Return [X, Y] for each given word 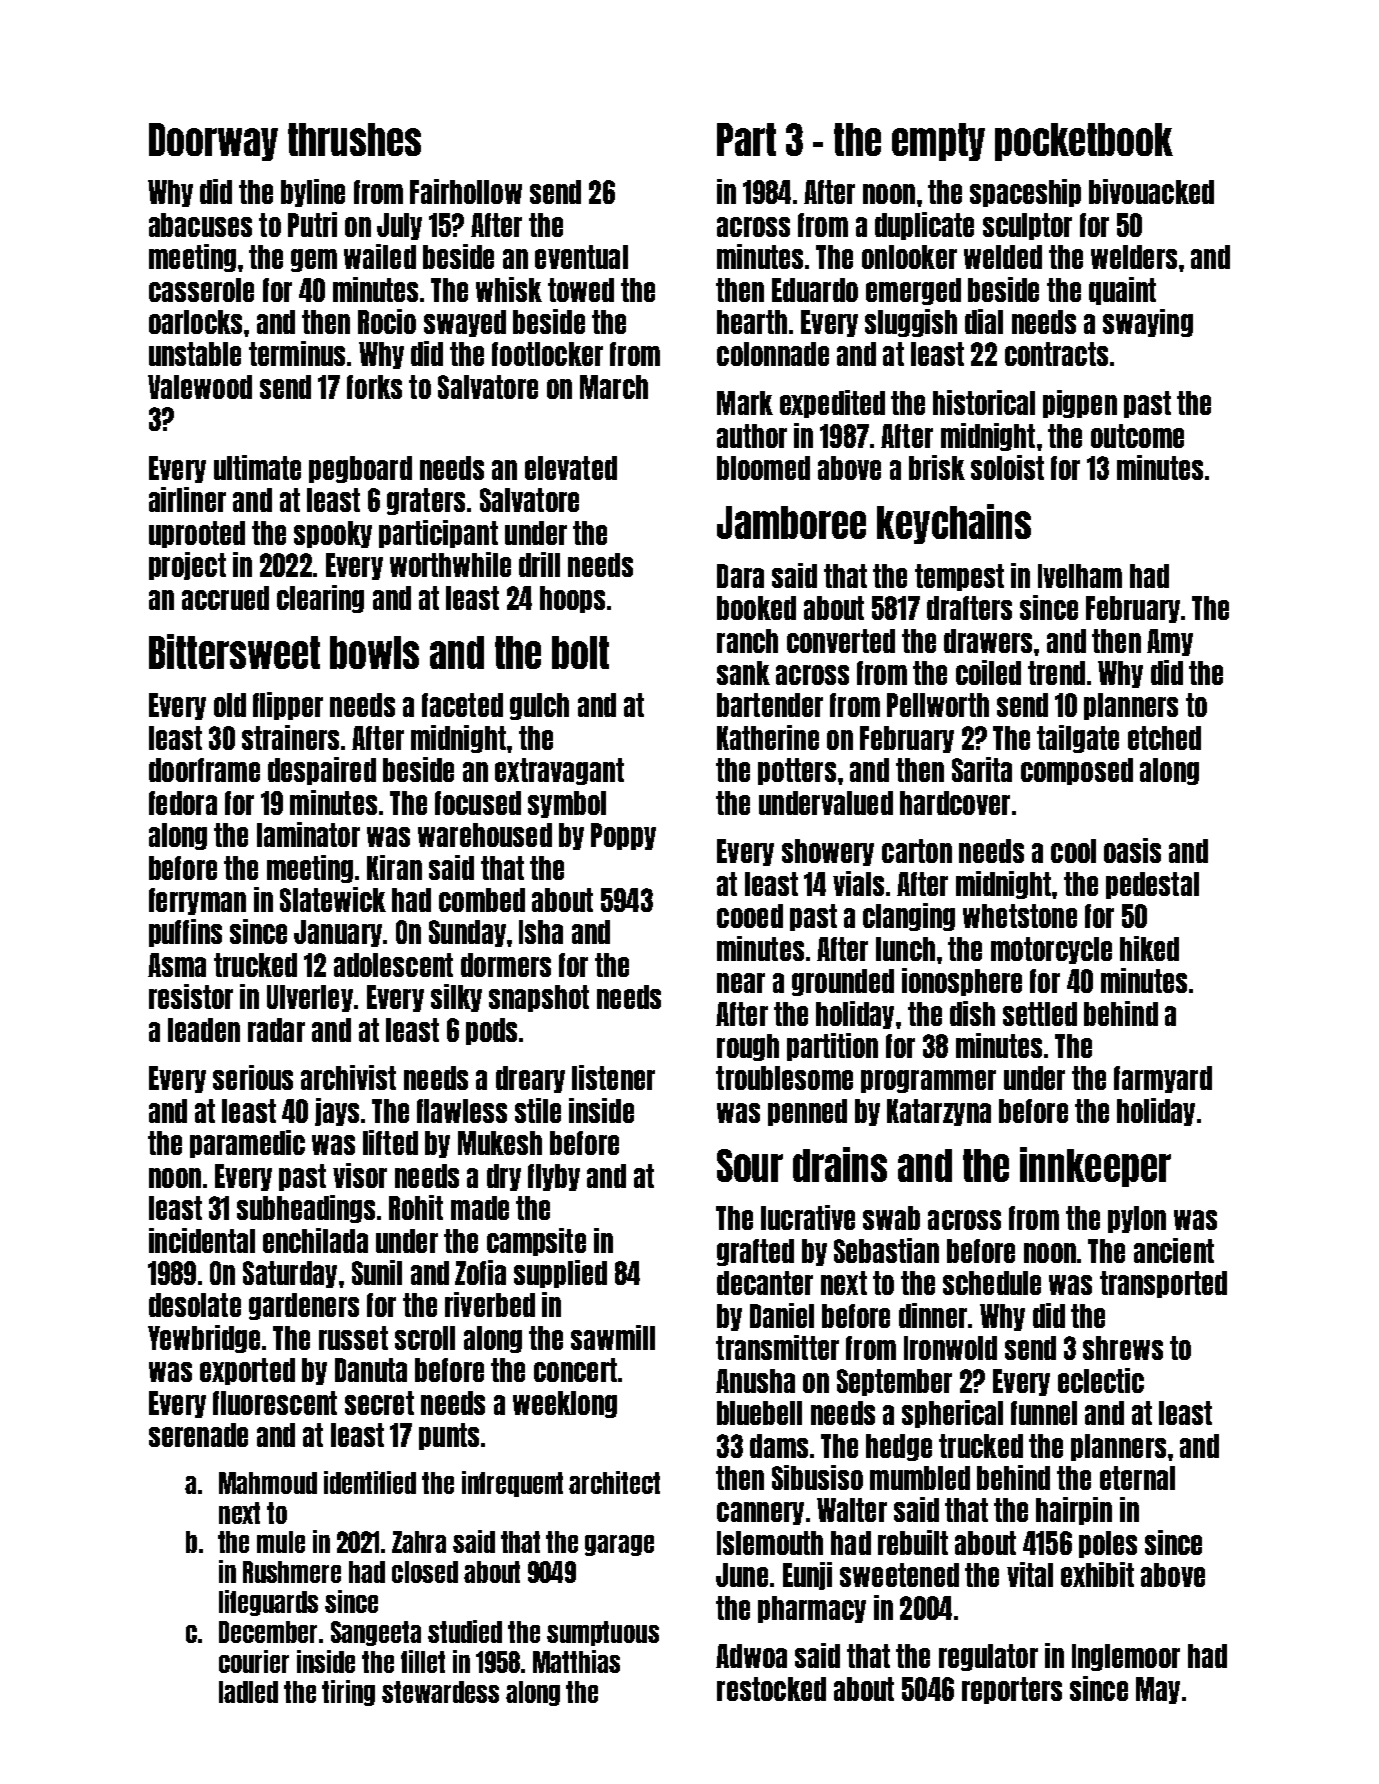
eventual [581, 257]
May [1158, 1690]
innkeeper [1095, 1167]
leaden [204, 1030]
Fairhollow [466, 191]
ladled [248, 1692]
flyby [554, 1177]
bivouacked [1151, 191]
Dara [740, 576]
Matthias [576, 1661]
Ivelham [1080, 576]
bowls [374, 652]
